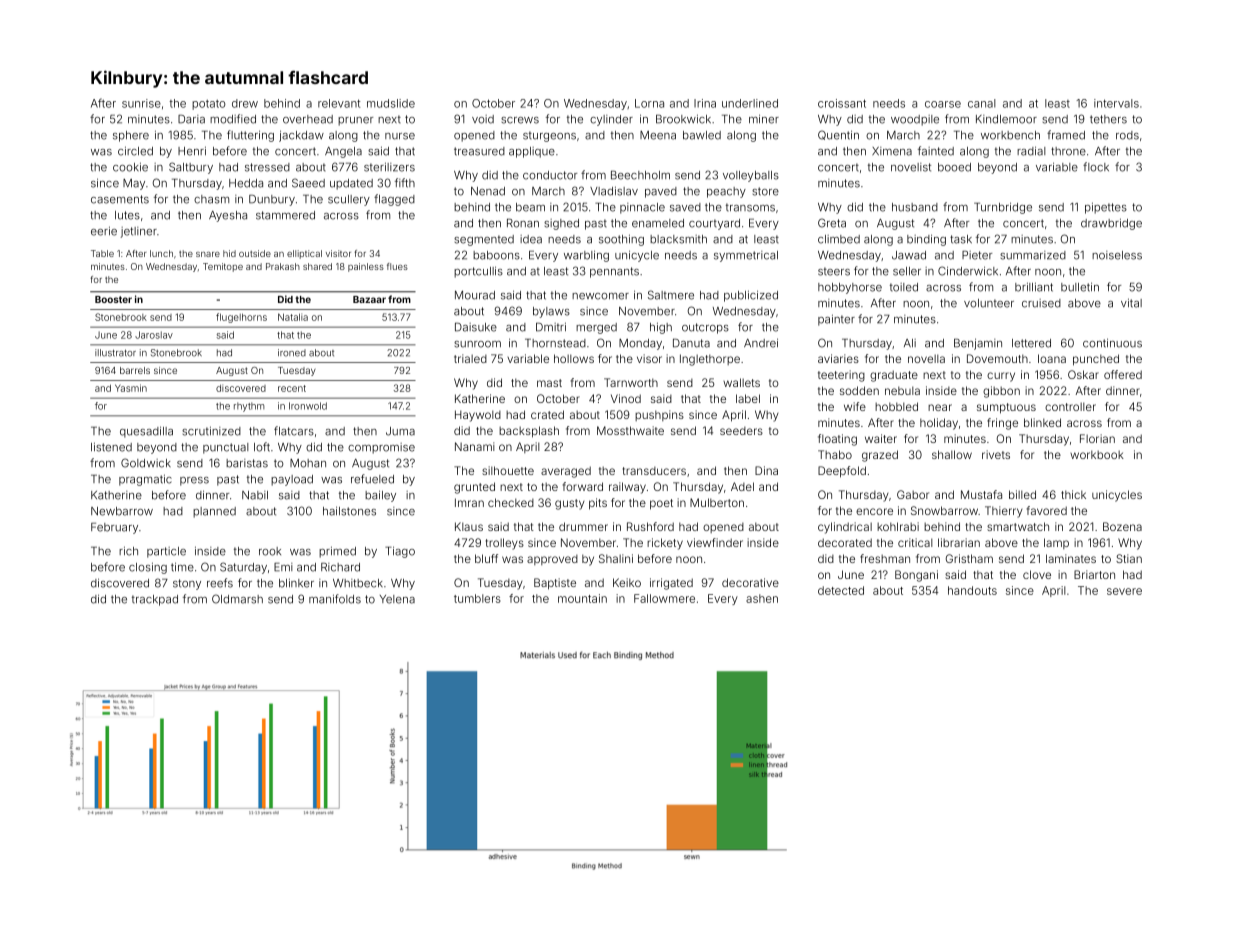 The width and height of the screenshot is (1233, 952). Describe the element at coordinates (1112, 343) in the screenshot. I see `continuous` at that location.
